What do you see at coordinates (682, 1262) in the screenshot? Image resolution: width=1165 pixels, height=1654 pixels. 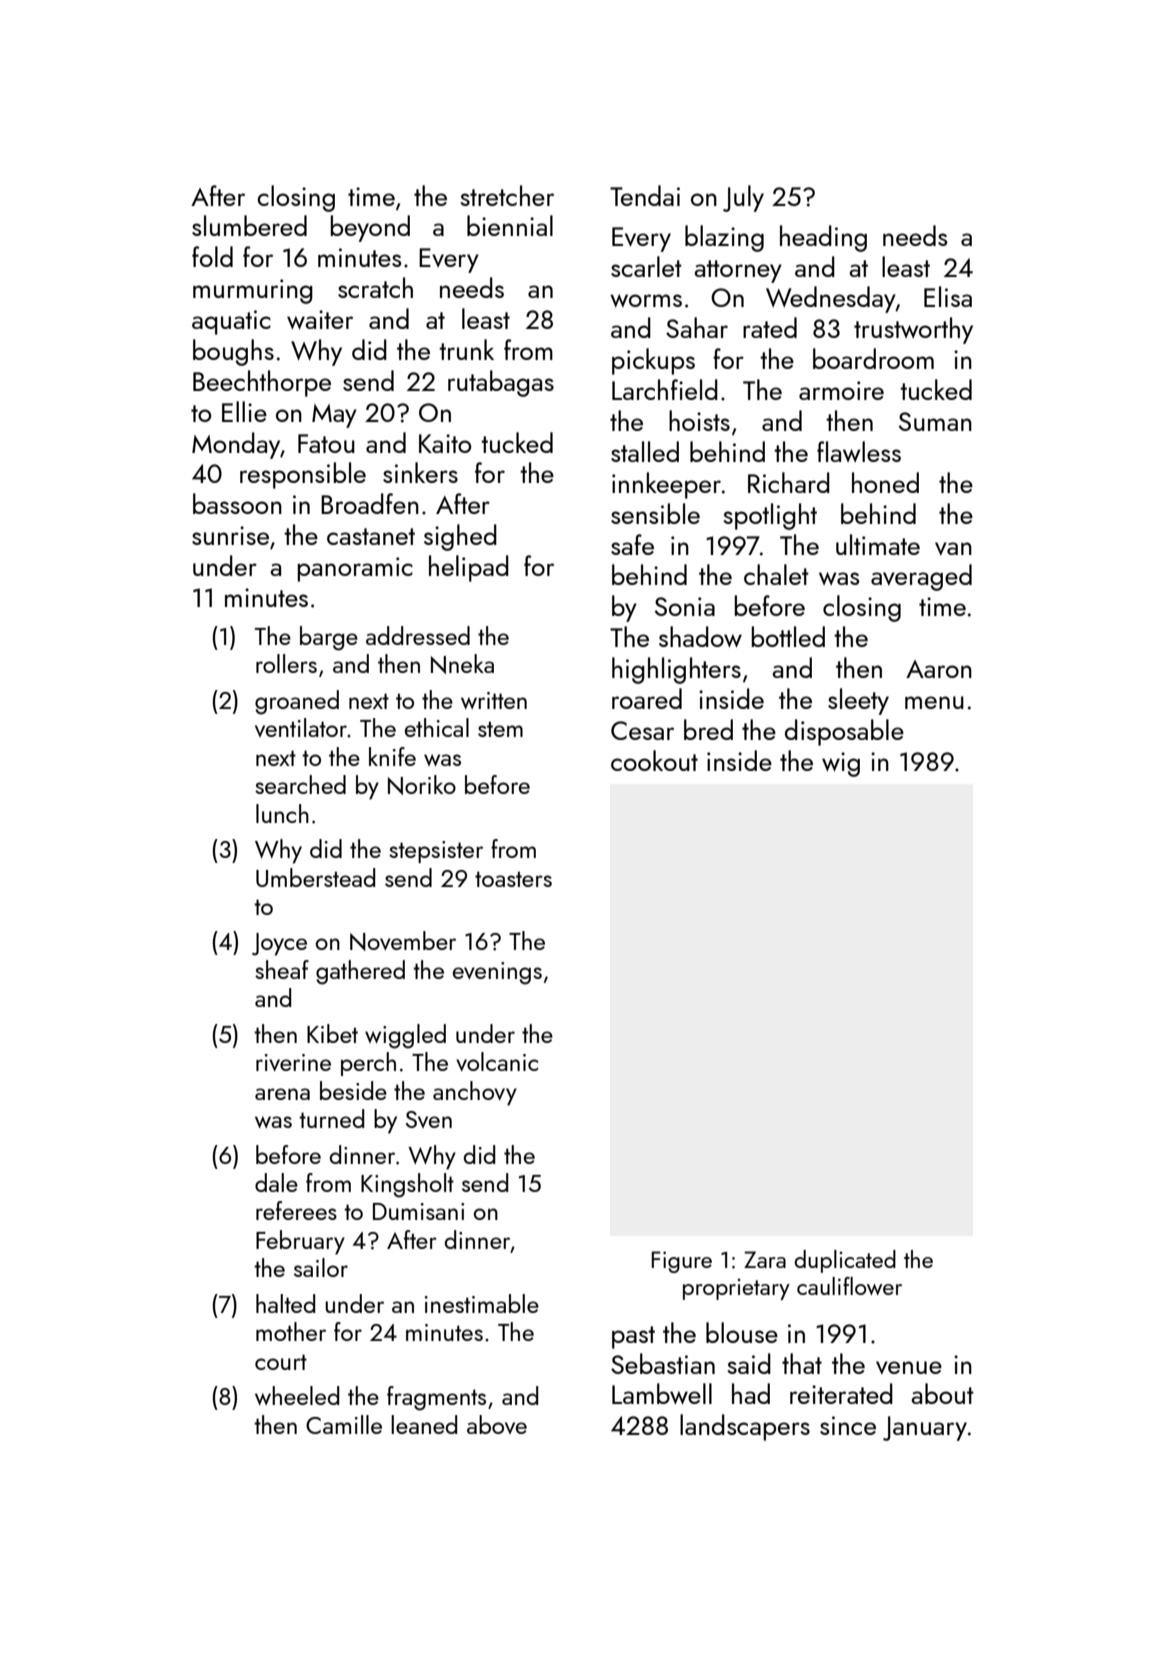 I see `Figure` at bounding box center [682, 1262].
